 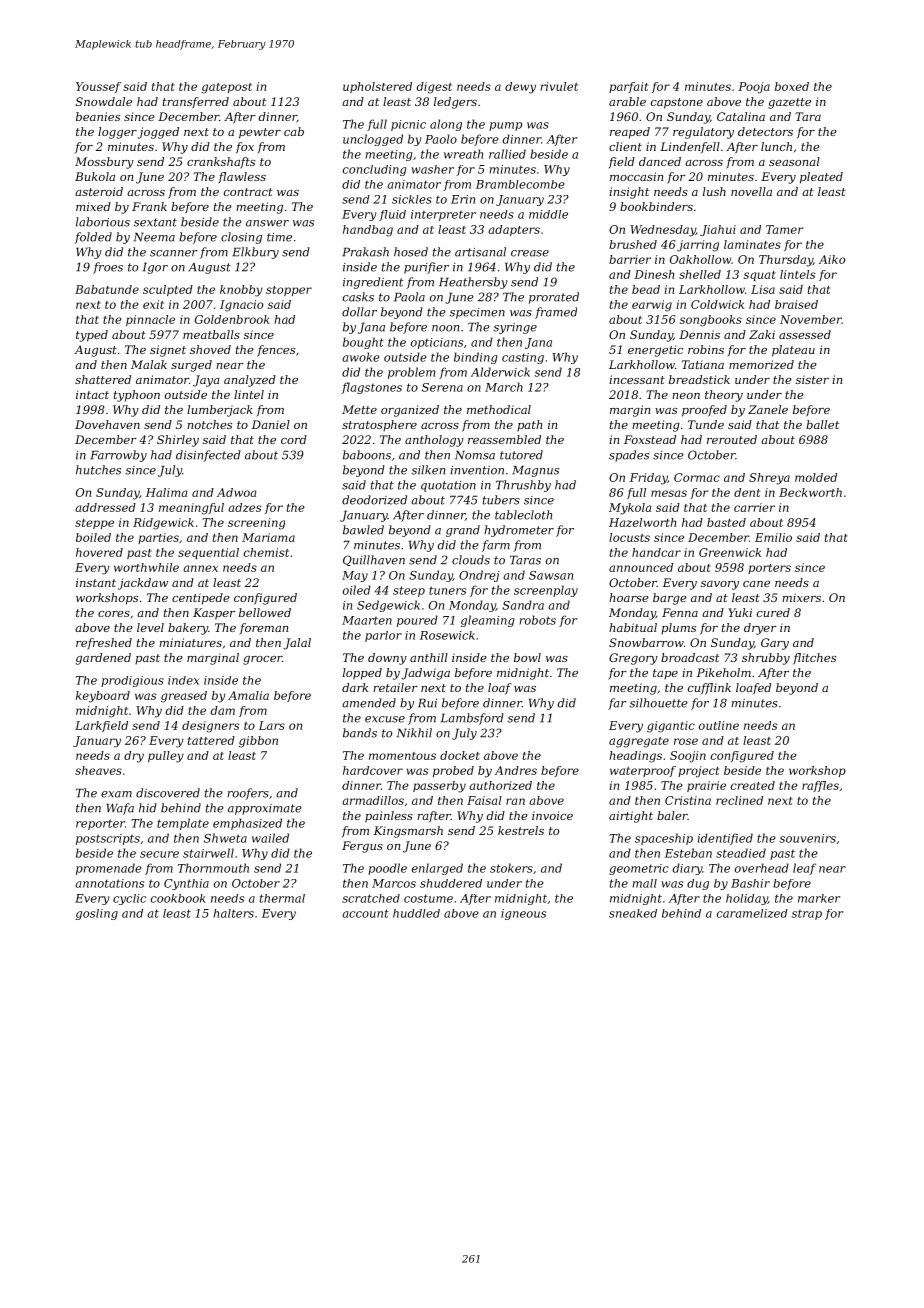 What do you see at coordinates (633, 659) in the page?
I see `Gregory` at bounding box center [633, 659].
